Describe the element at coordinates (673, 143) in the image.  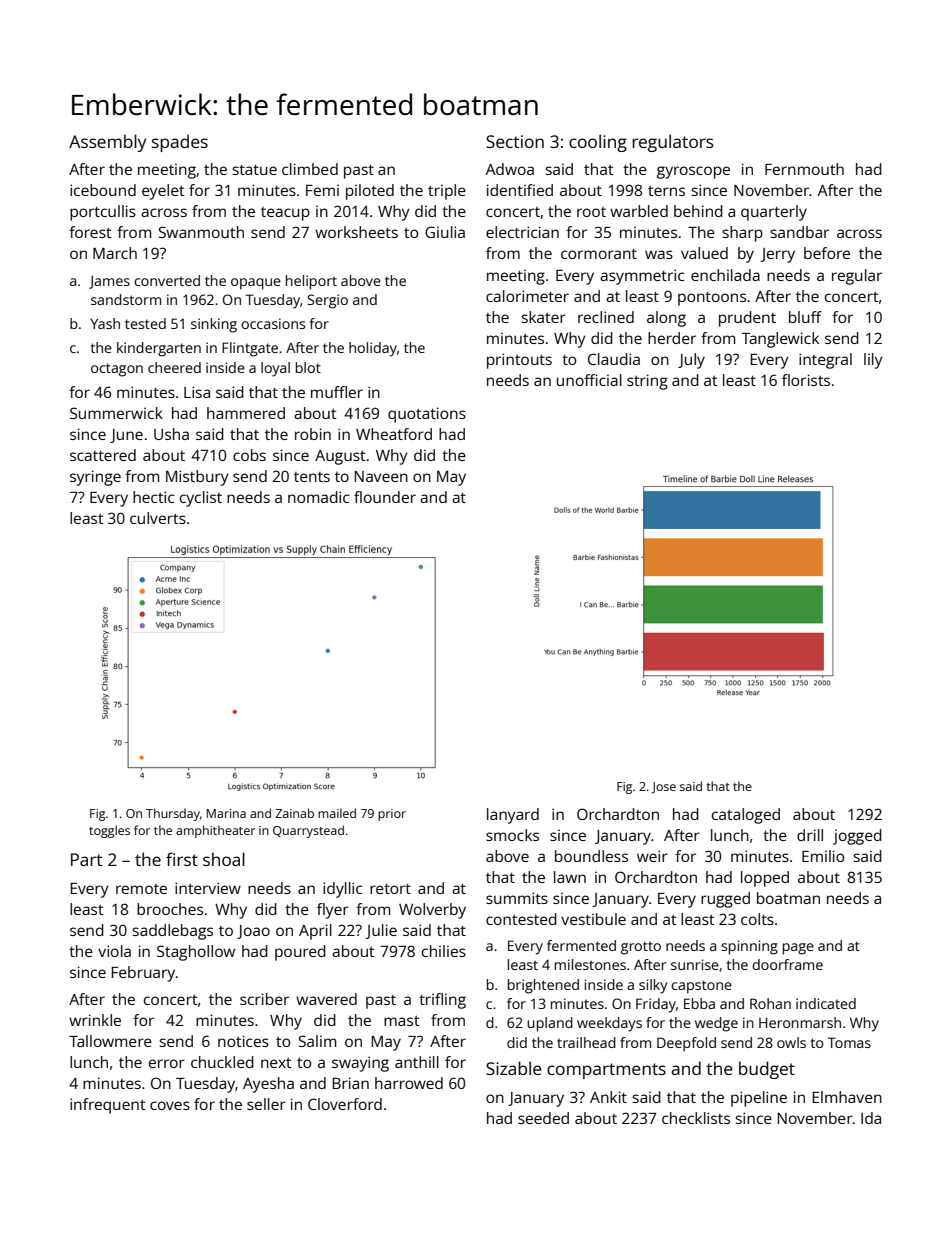
I see `regulators` at that location.
